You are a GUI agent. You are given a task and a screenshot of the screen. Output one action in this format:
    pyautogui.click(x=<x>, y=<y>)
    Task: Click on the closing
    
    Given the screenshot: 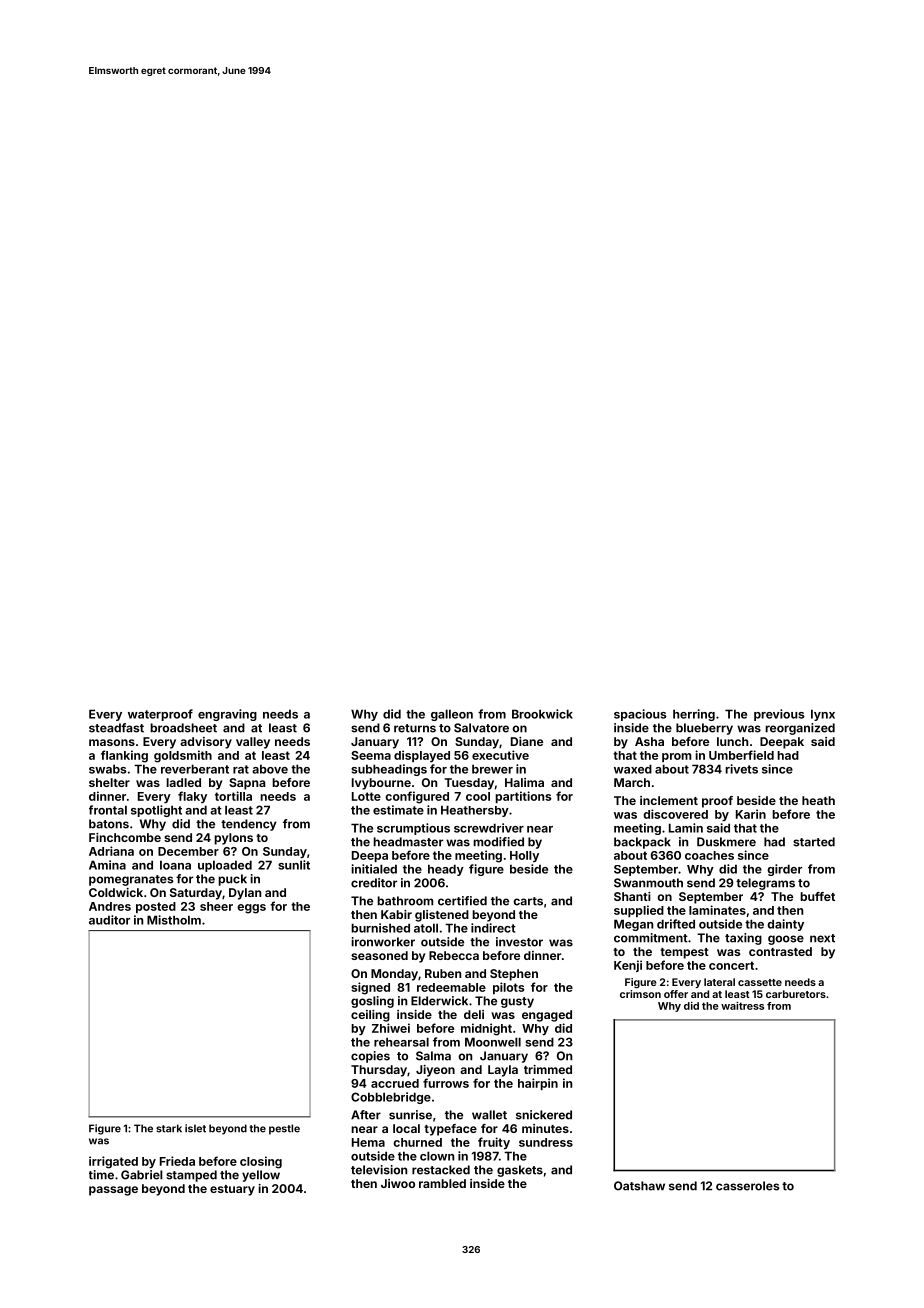 What is the action you would take?
    pyautogui.click(x=261, y=1162)
